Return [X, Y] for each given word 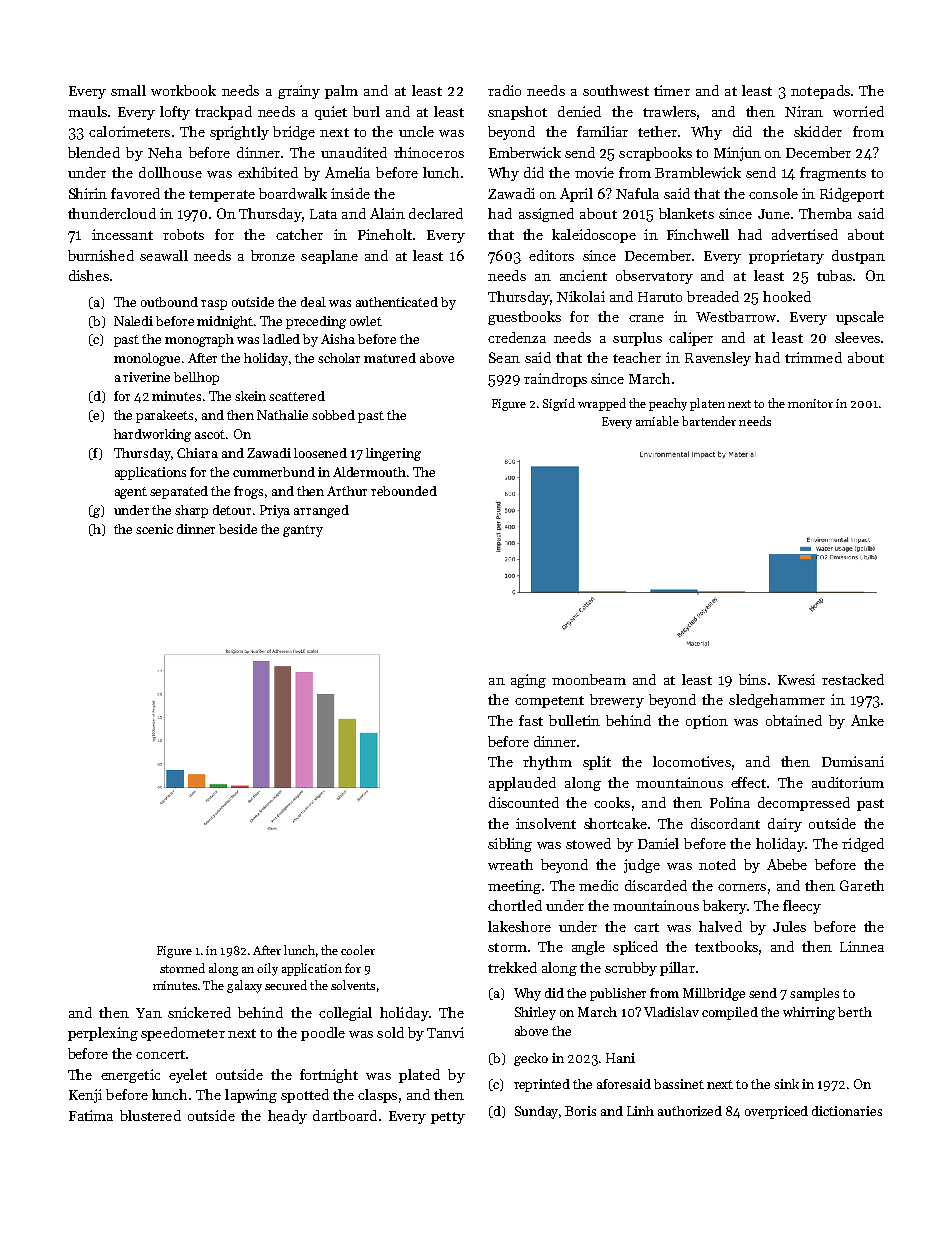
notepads [820, 92]
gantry [303, 531]
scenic [154, 529]
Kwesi [796, 679]
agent [131, 493]
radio [504, 90]
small [128, 90]
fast [531, 720]
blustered [150, 1115]
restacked [853, 679]
